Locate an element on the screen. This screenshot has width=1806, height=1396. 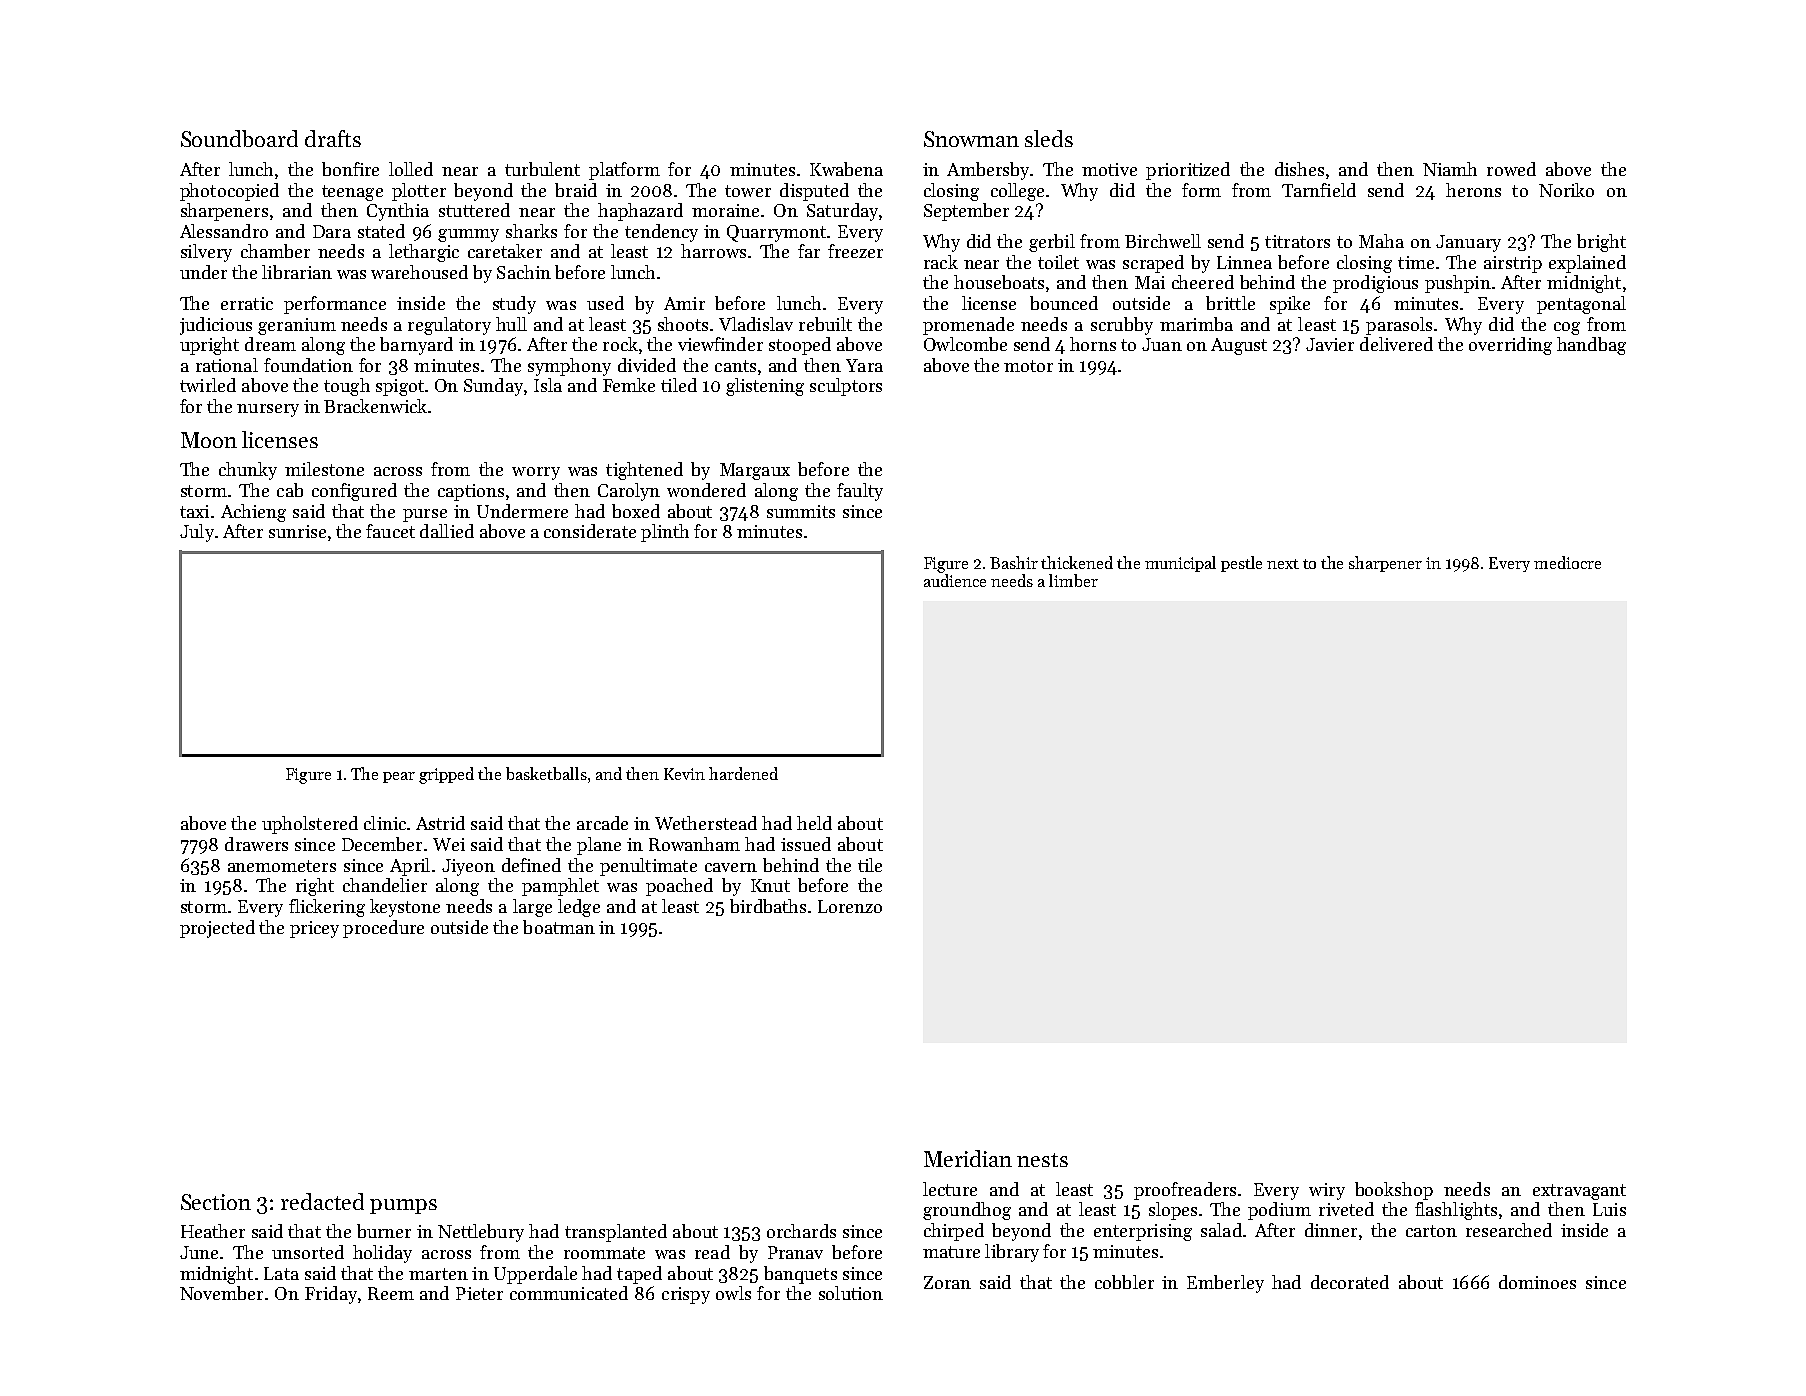
Meridian is located at coordinates (968, 1158).
